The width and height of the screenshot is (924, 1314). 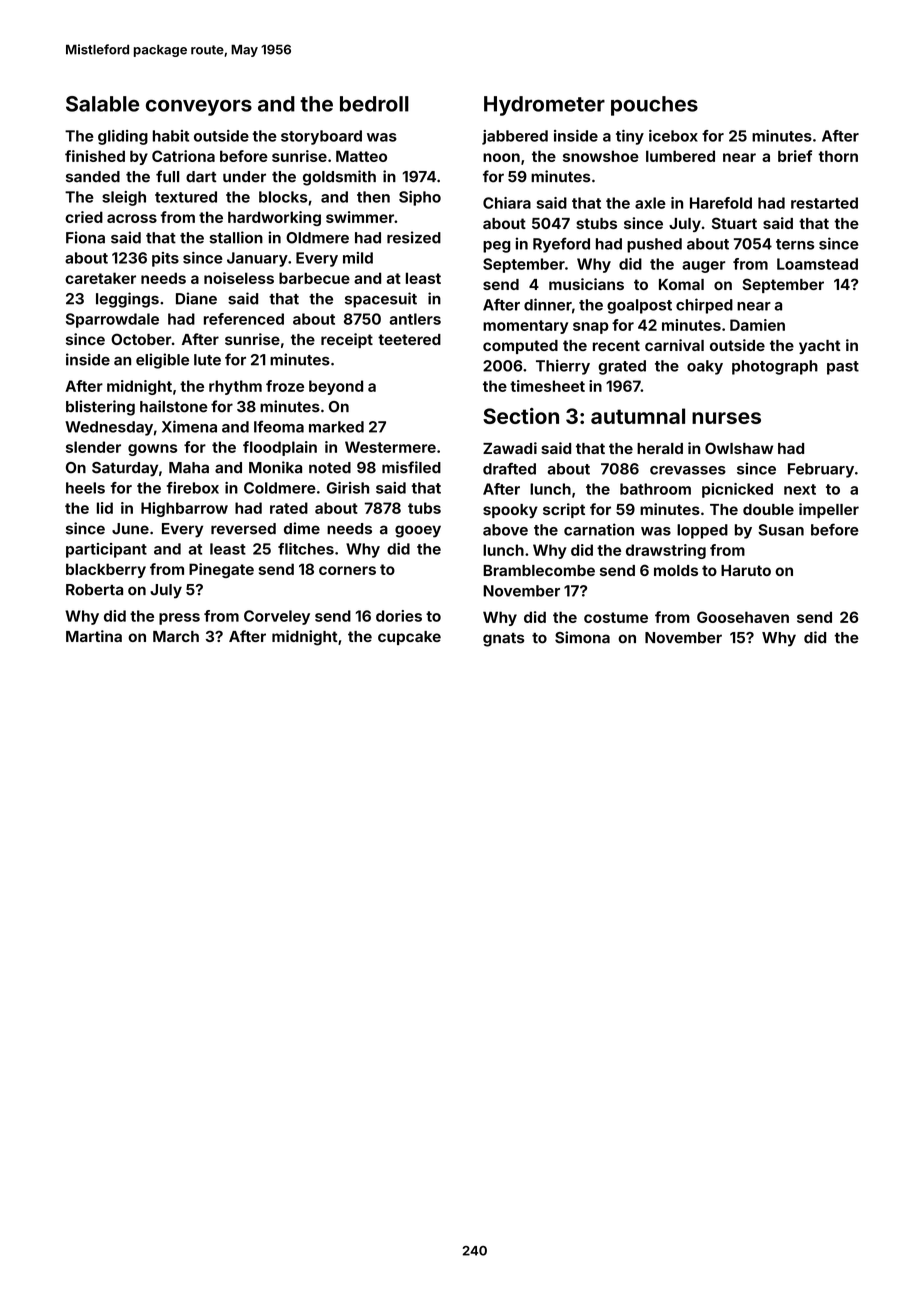 I want to click on Loamstead, so click(x=817, y=264).
